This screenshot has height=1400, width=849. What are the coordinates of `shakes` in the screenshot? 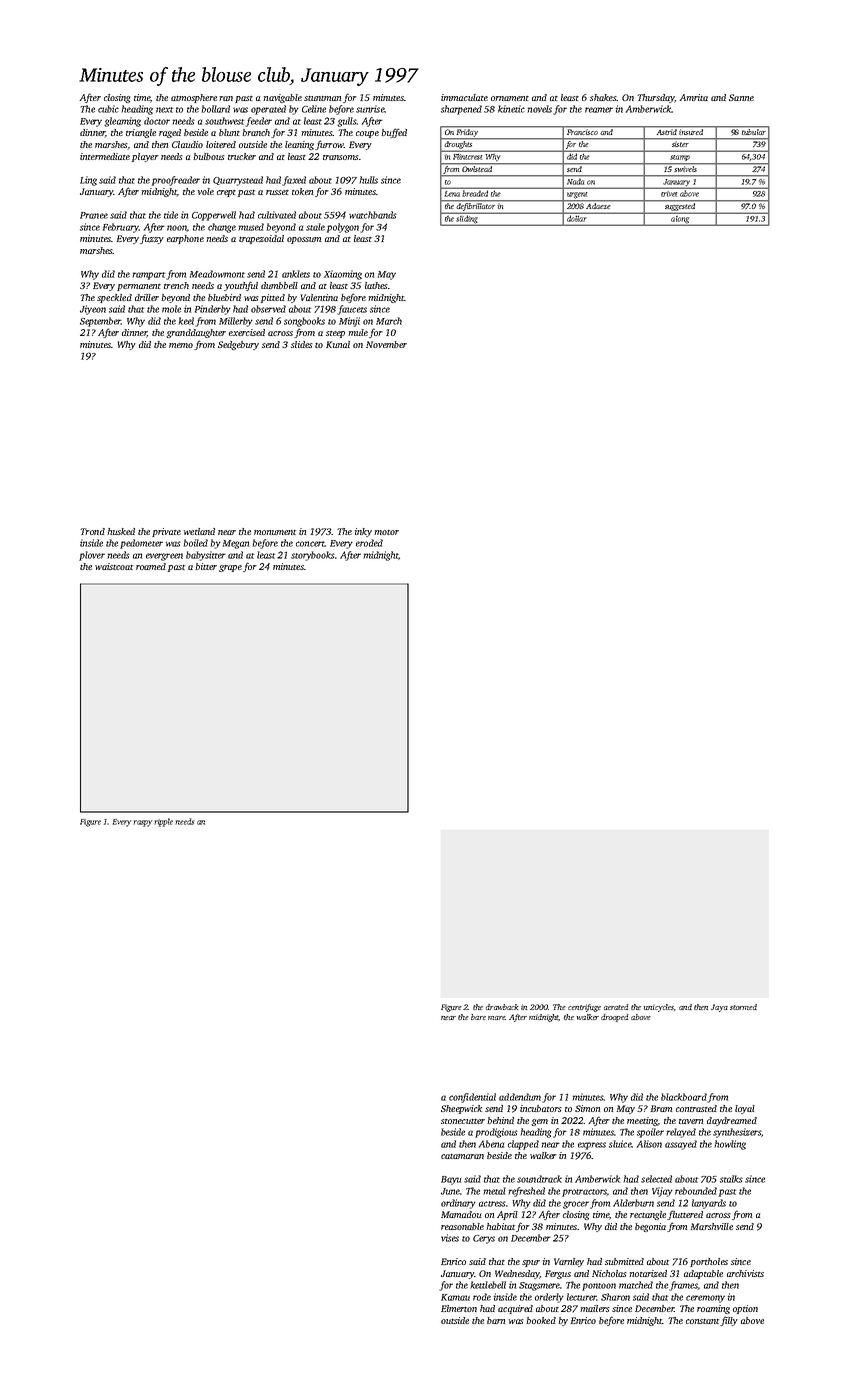 It's located at (603, 97).
